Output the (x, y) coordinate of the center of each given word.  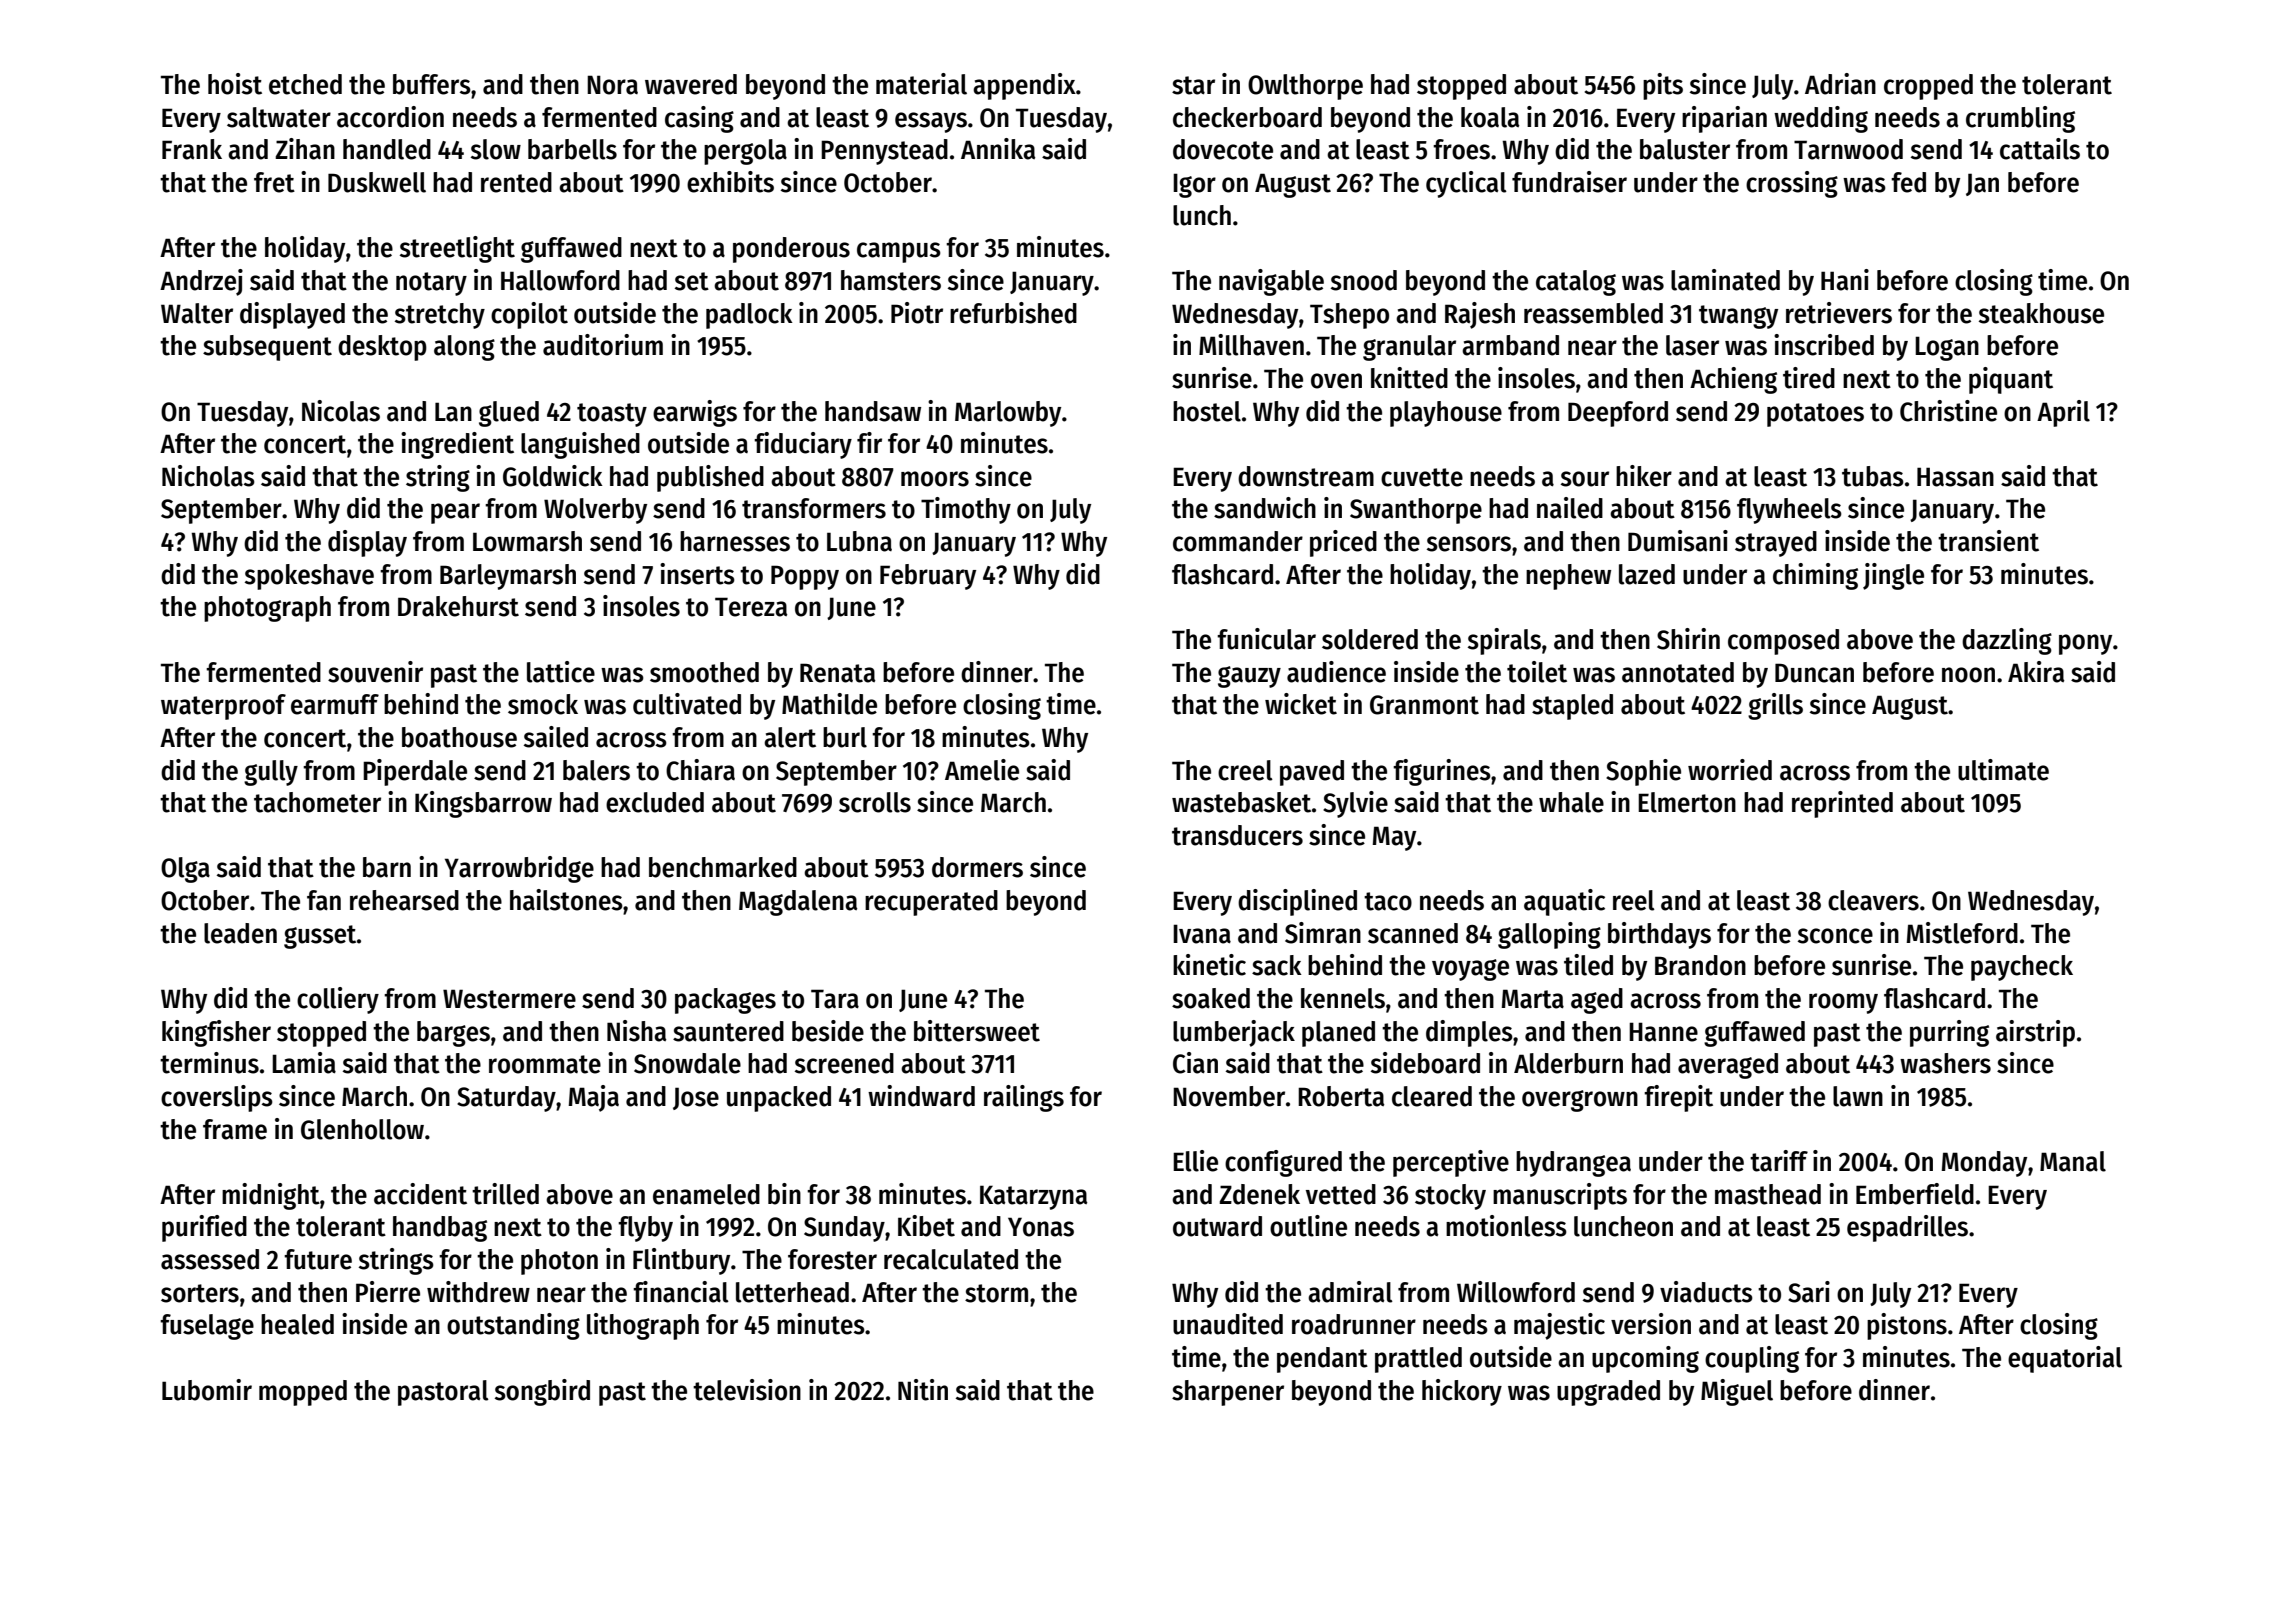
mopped (303, 1393)
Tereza (751, 607)
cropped (1928, 87)
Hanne (1663, 1032)
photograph (267, 609)
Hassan (1955, 477)
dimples (1469, 1033)
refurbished (1013, 313)
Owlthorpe (1305, 87)
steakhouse (2041, 313)
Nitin (923, 1390)
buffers (432, 84)
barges (453, 1034)
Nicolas (341, 411)
